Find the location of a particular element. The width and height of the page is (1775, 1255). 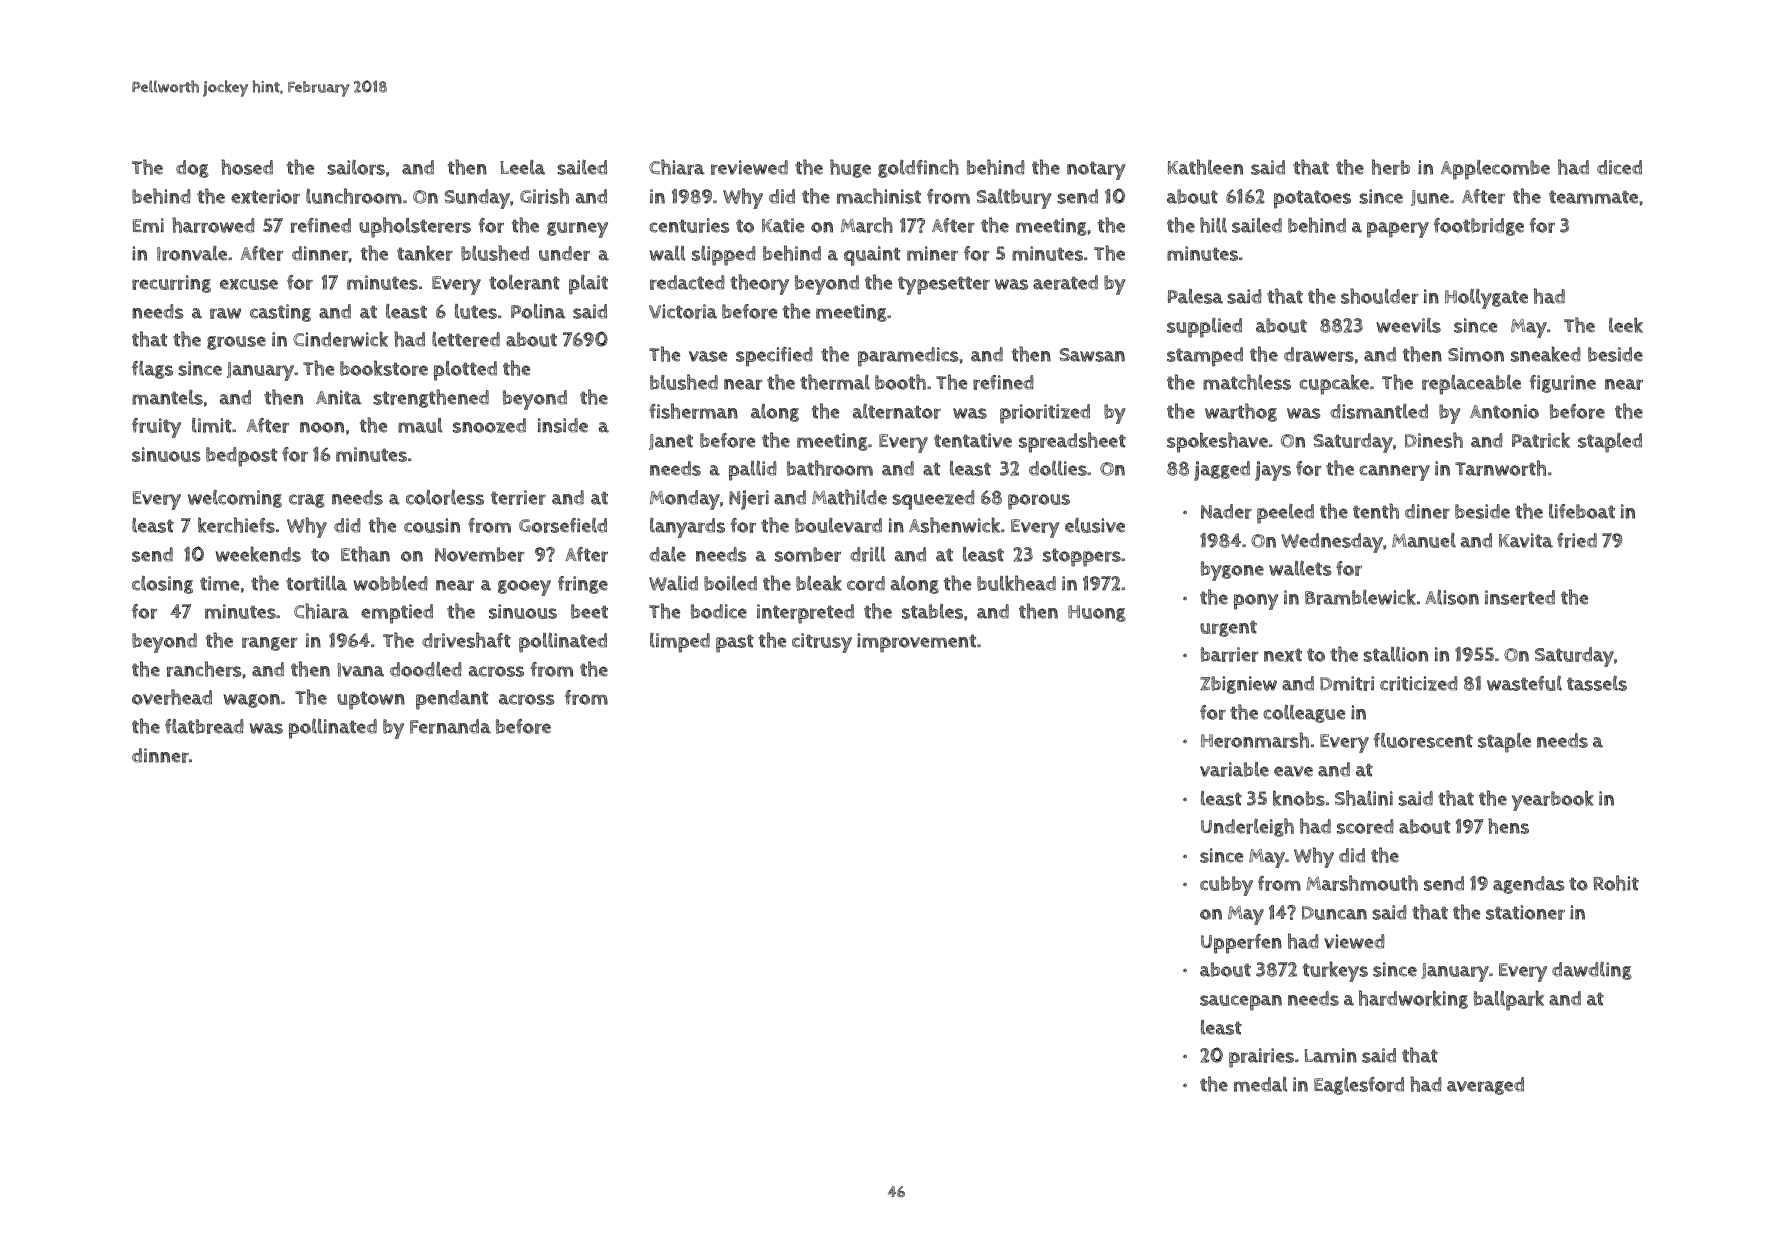

March is located at coordinates (867, 225).
